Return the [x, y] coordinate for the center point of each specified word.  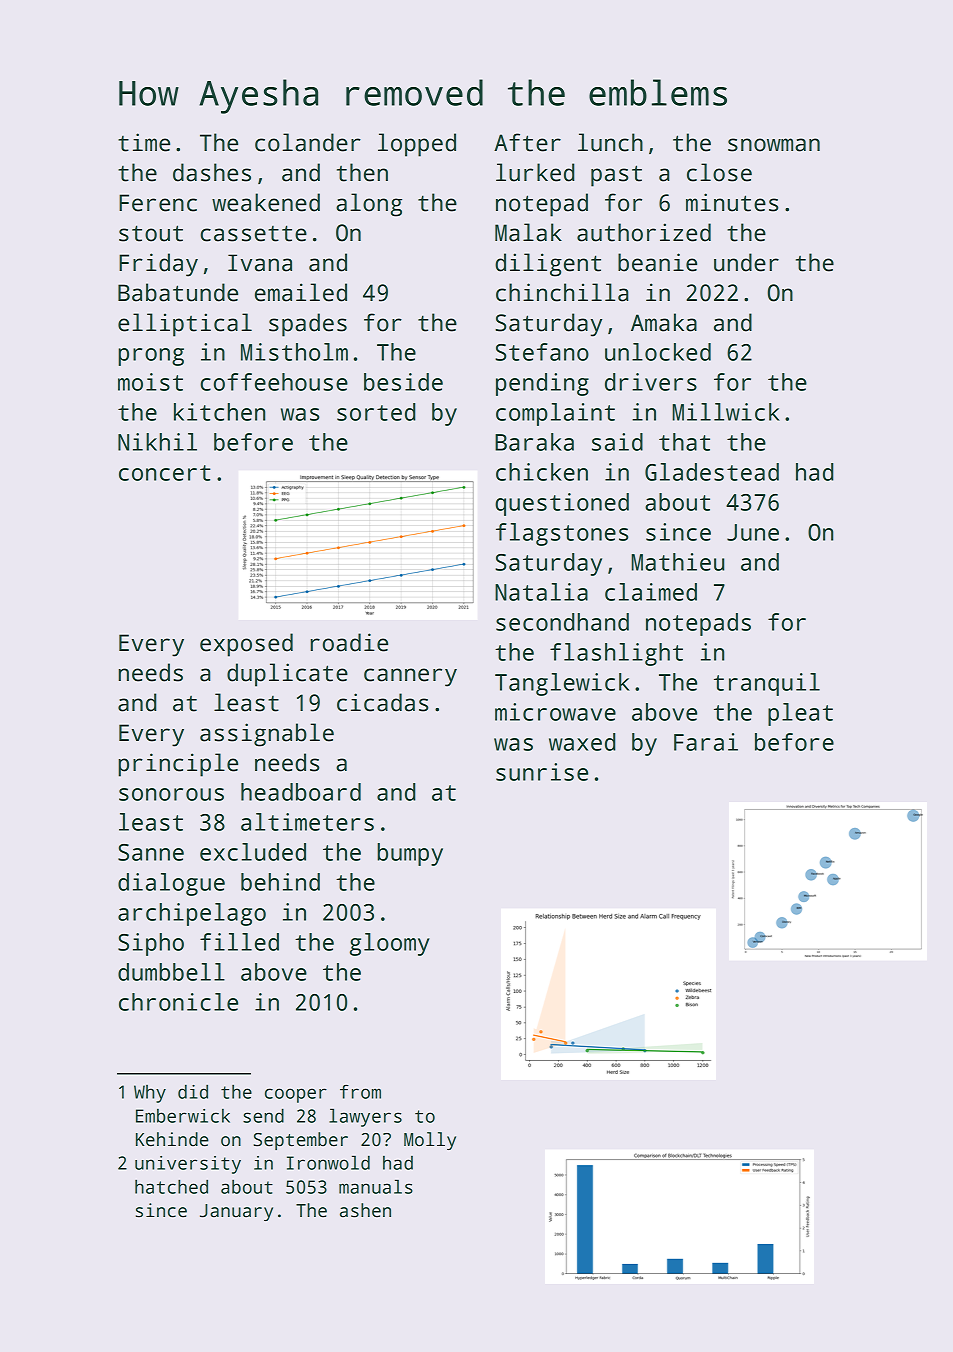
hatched [171, 1186]
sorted [376, 412]
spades [308, 325]
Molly [430, 1141]
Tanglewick [562, 684]
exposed [246, 645]
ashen [365, 1210]
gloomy [390, 944]
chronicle [178, 1002]
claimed [651, 592]
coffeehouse [274, 382]
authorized [644, 232]
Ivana [260, 263]
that [684, 442]
